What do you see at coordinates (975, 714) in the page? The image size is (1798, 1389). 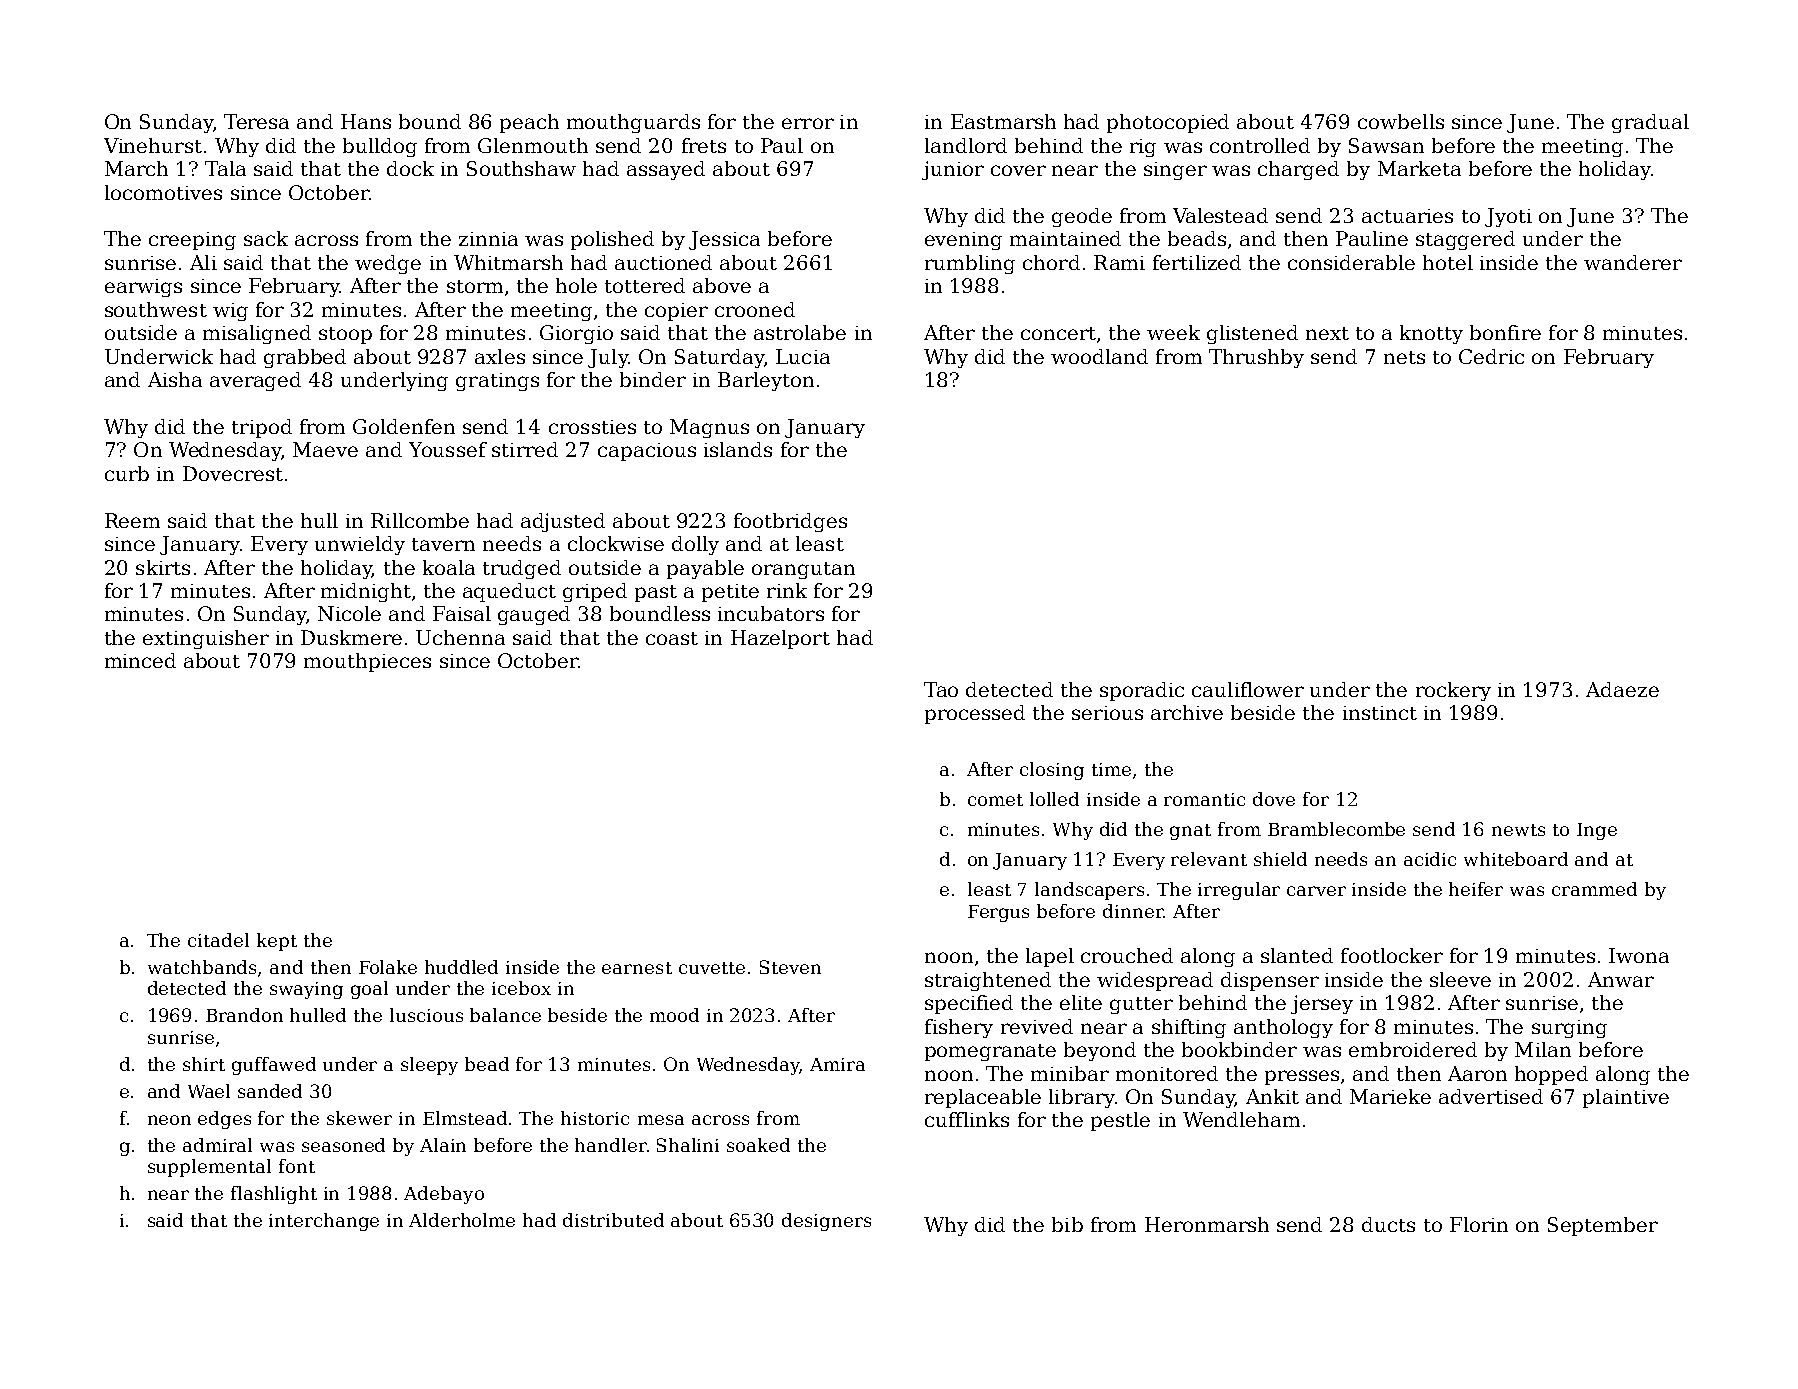 I see `processed` at bounding box center [975, 714].
